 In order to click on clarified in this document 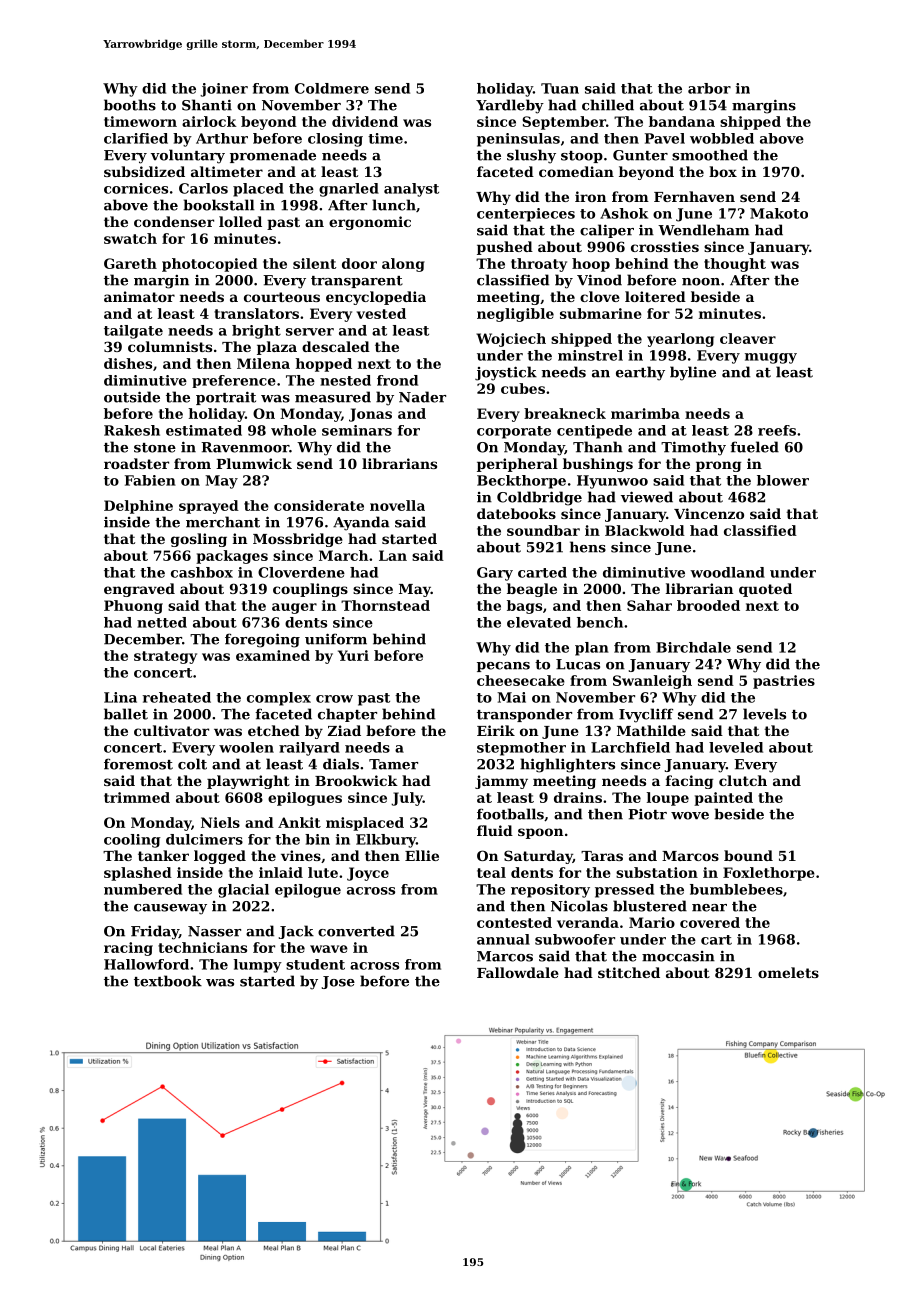, I will do `click(136, 138)`.
